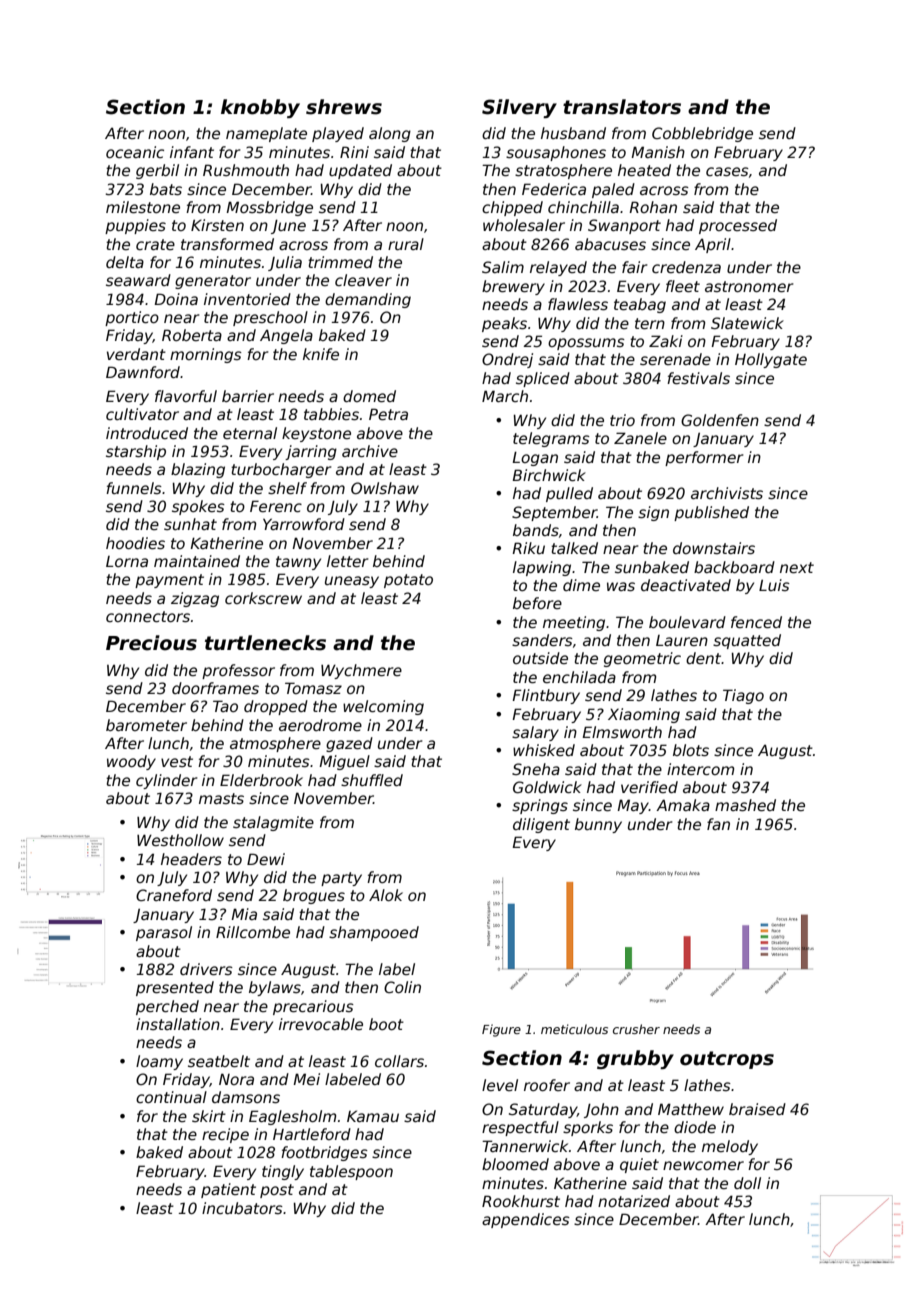  What do you see at coordinates (771, 360) in the screenshot?
I see `Hollygate` at bounding box center [771, 360].
